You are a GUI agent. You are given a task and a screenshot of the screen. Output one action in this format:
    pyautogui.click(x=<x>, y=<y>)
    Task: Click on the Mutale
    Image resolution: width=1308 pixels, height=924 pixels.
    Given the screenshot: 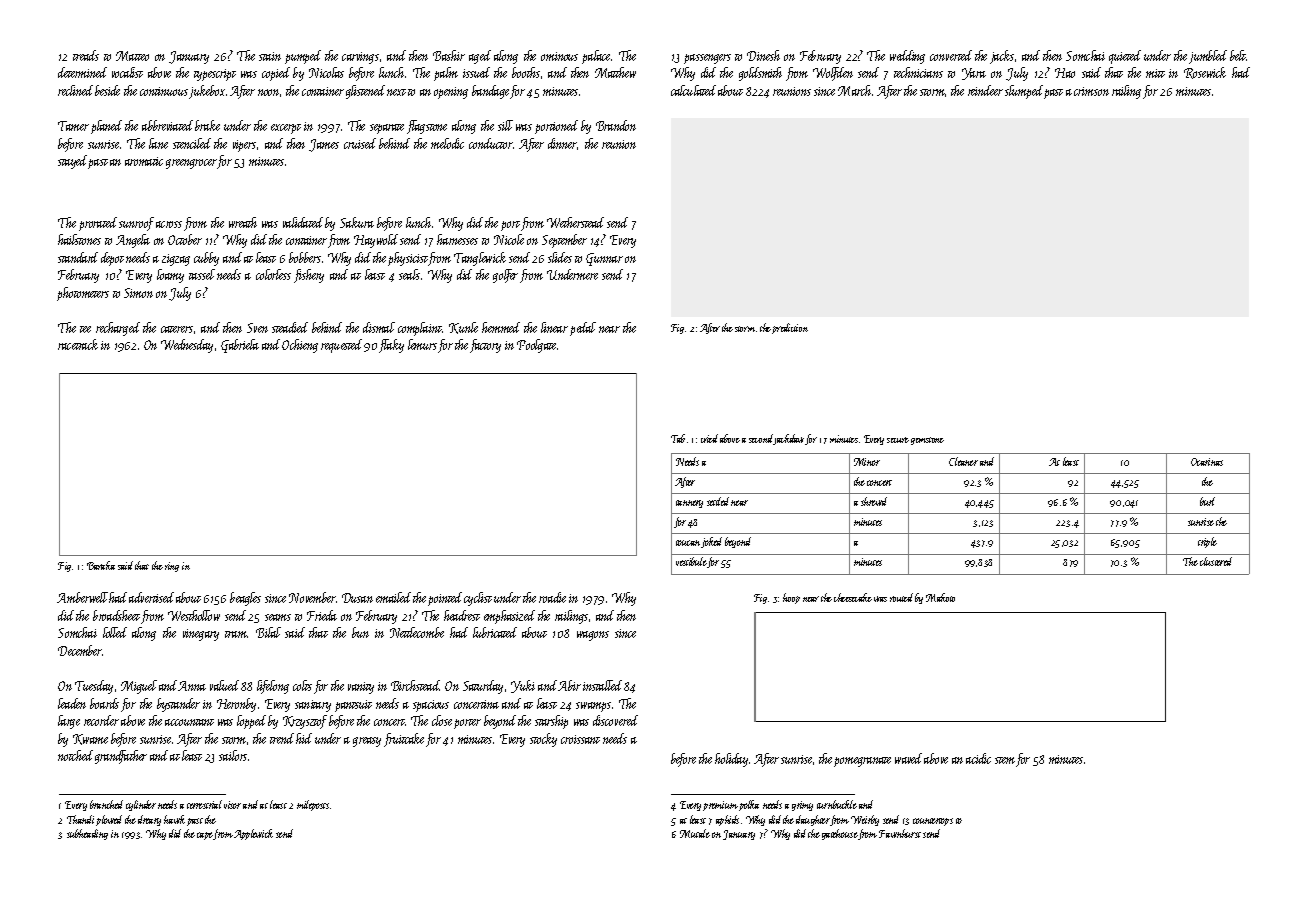 What is the action you would take?
    pyautogui.click(x=695, y=833)
